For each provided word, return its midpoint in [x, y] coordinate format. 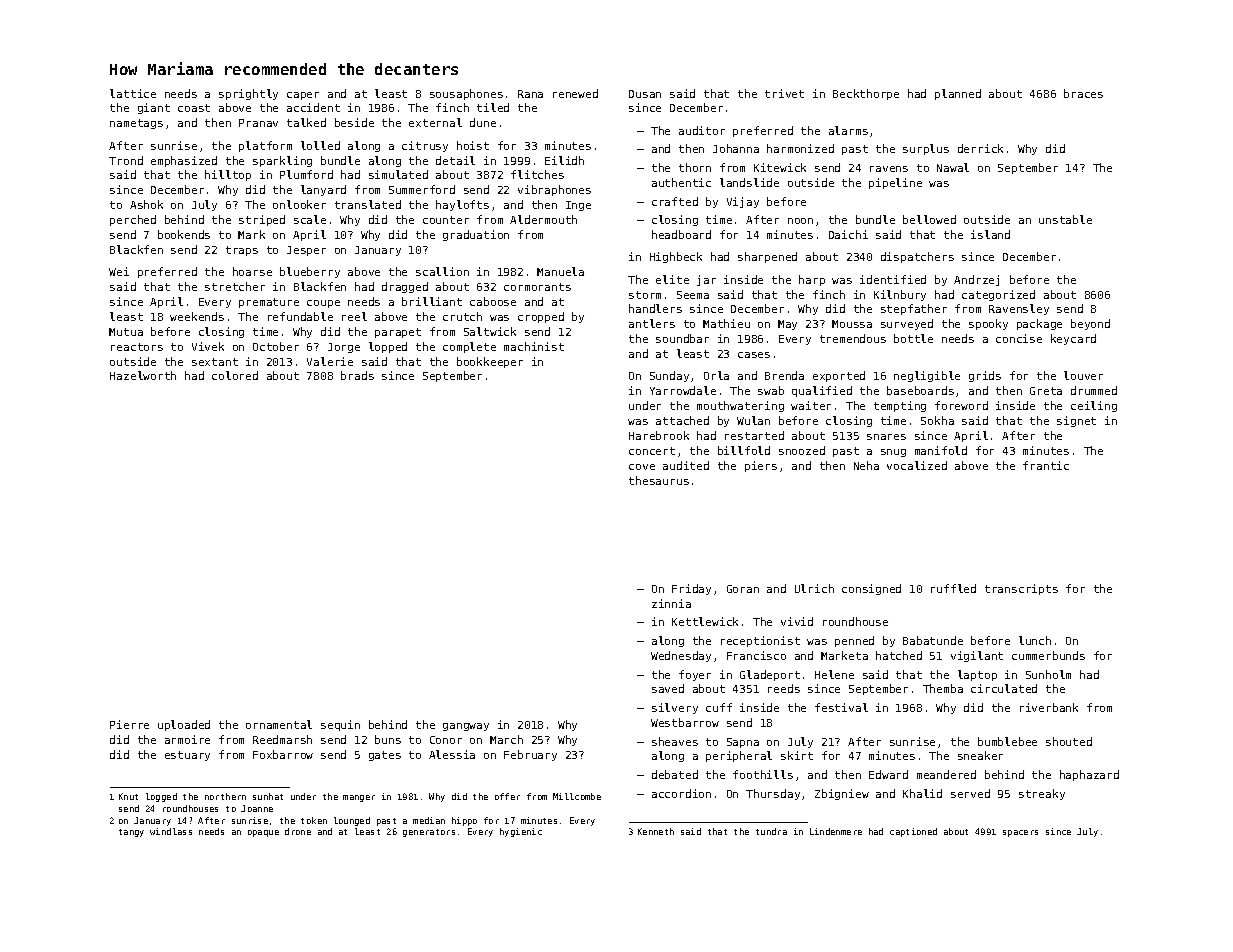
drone [298, 831]
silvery [675, 708]
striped [262, 220]
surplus [926, 149]
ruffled [953, 588]
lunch [1035, 640]
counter [446, 220]
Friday [691, 589]
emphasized [184, 161]
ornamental [279, 724]
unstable [1065, 219]
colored [235, 375]
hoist [473, 145]
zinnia [671, 603]
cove [642, 467]
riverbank [1049, 707]
